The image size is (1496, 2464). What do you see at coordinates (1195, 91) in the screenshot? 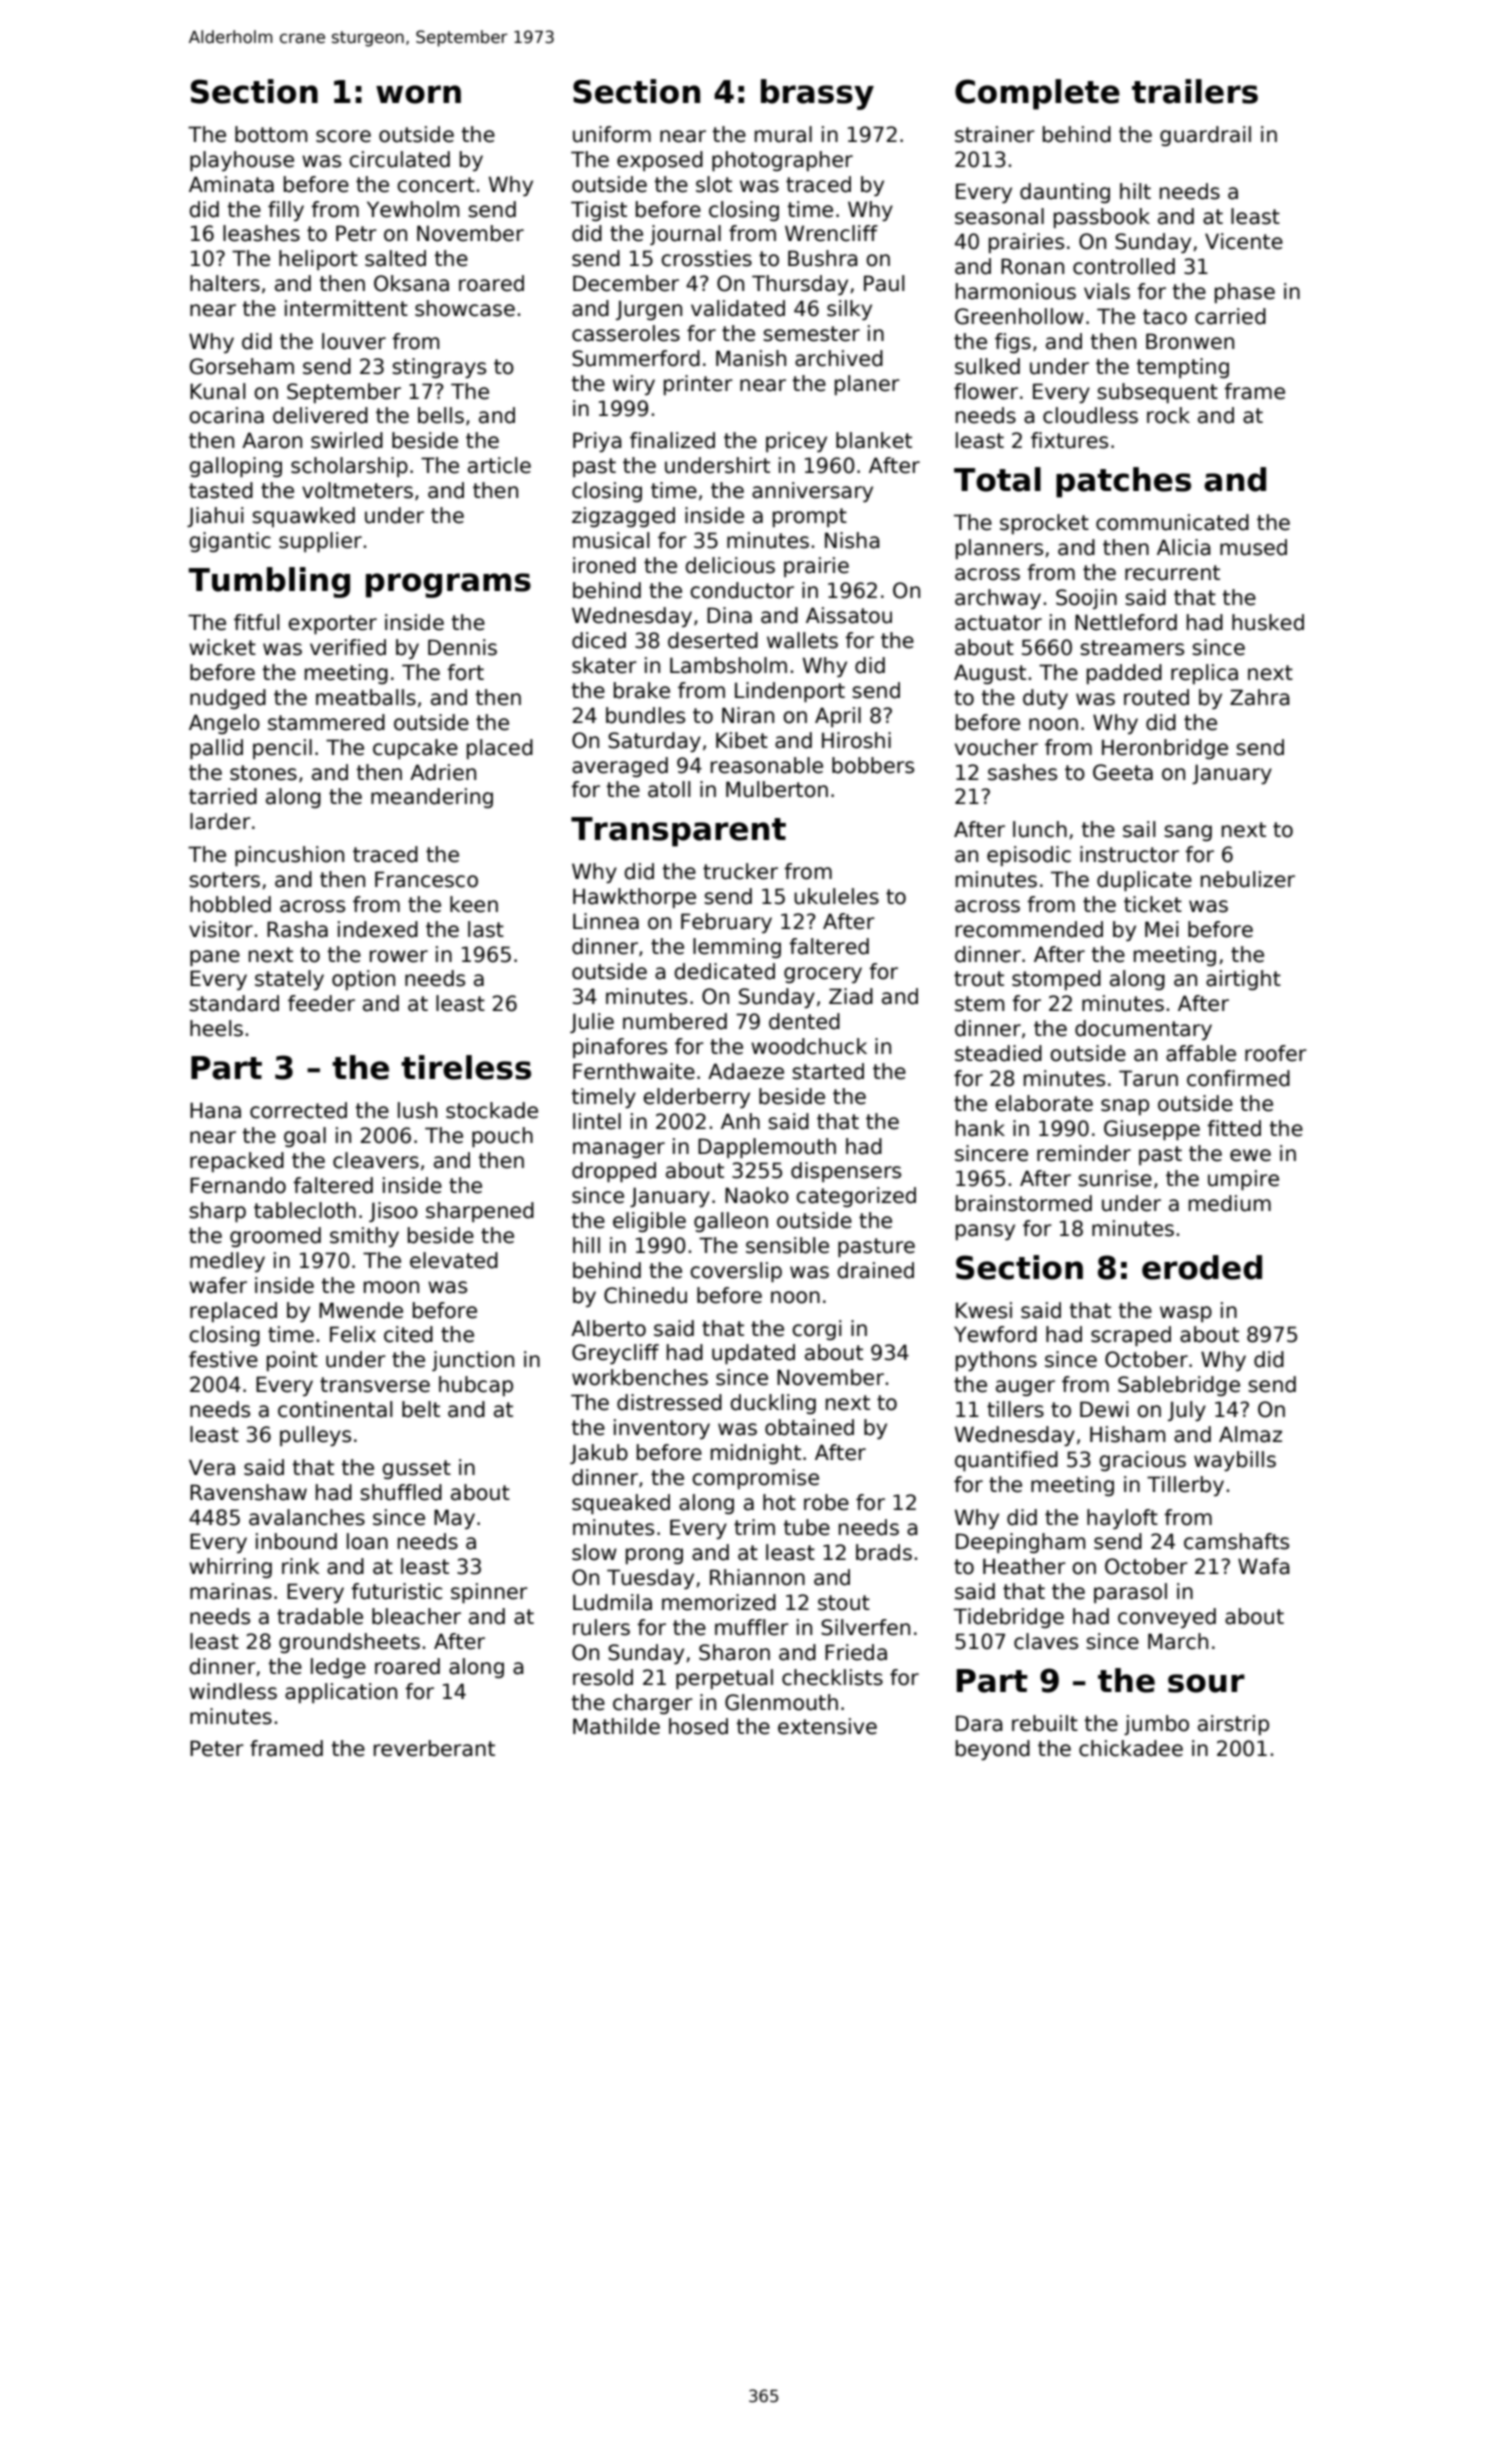
I see `trailers` at bounding box center [1195, 91].
